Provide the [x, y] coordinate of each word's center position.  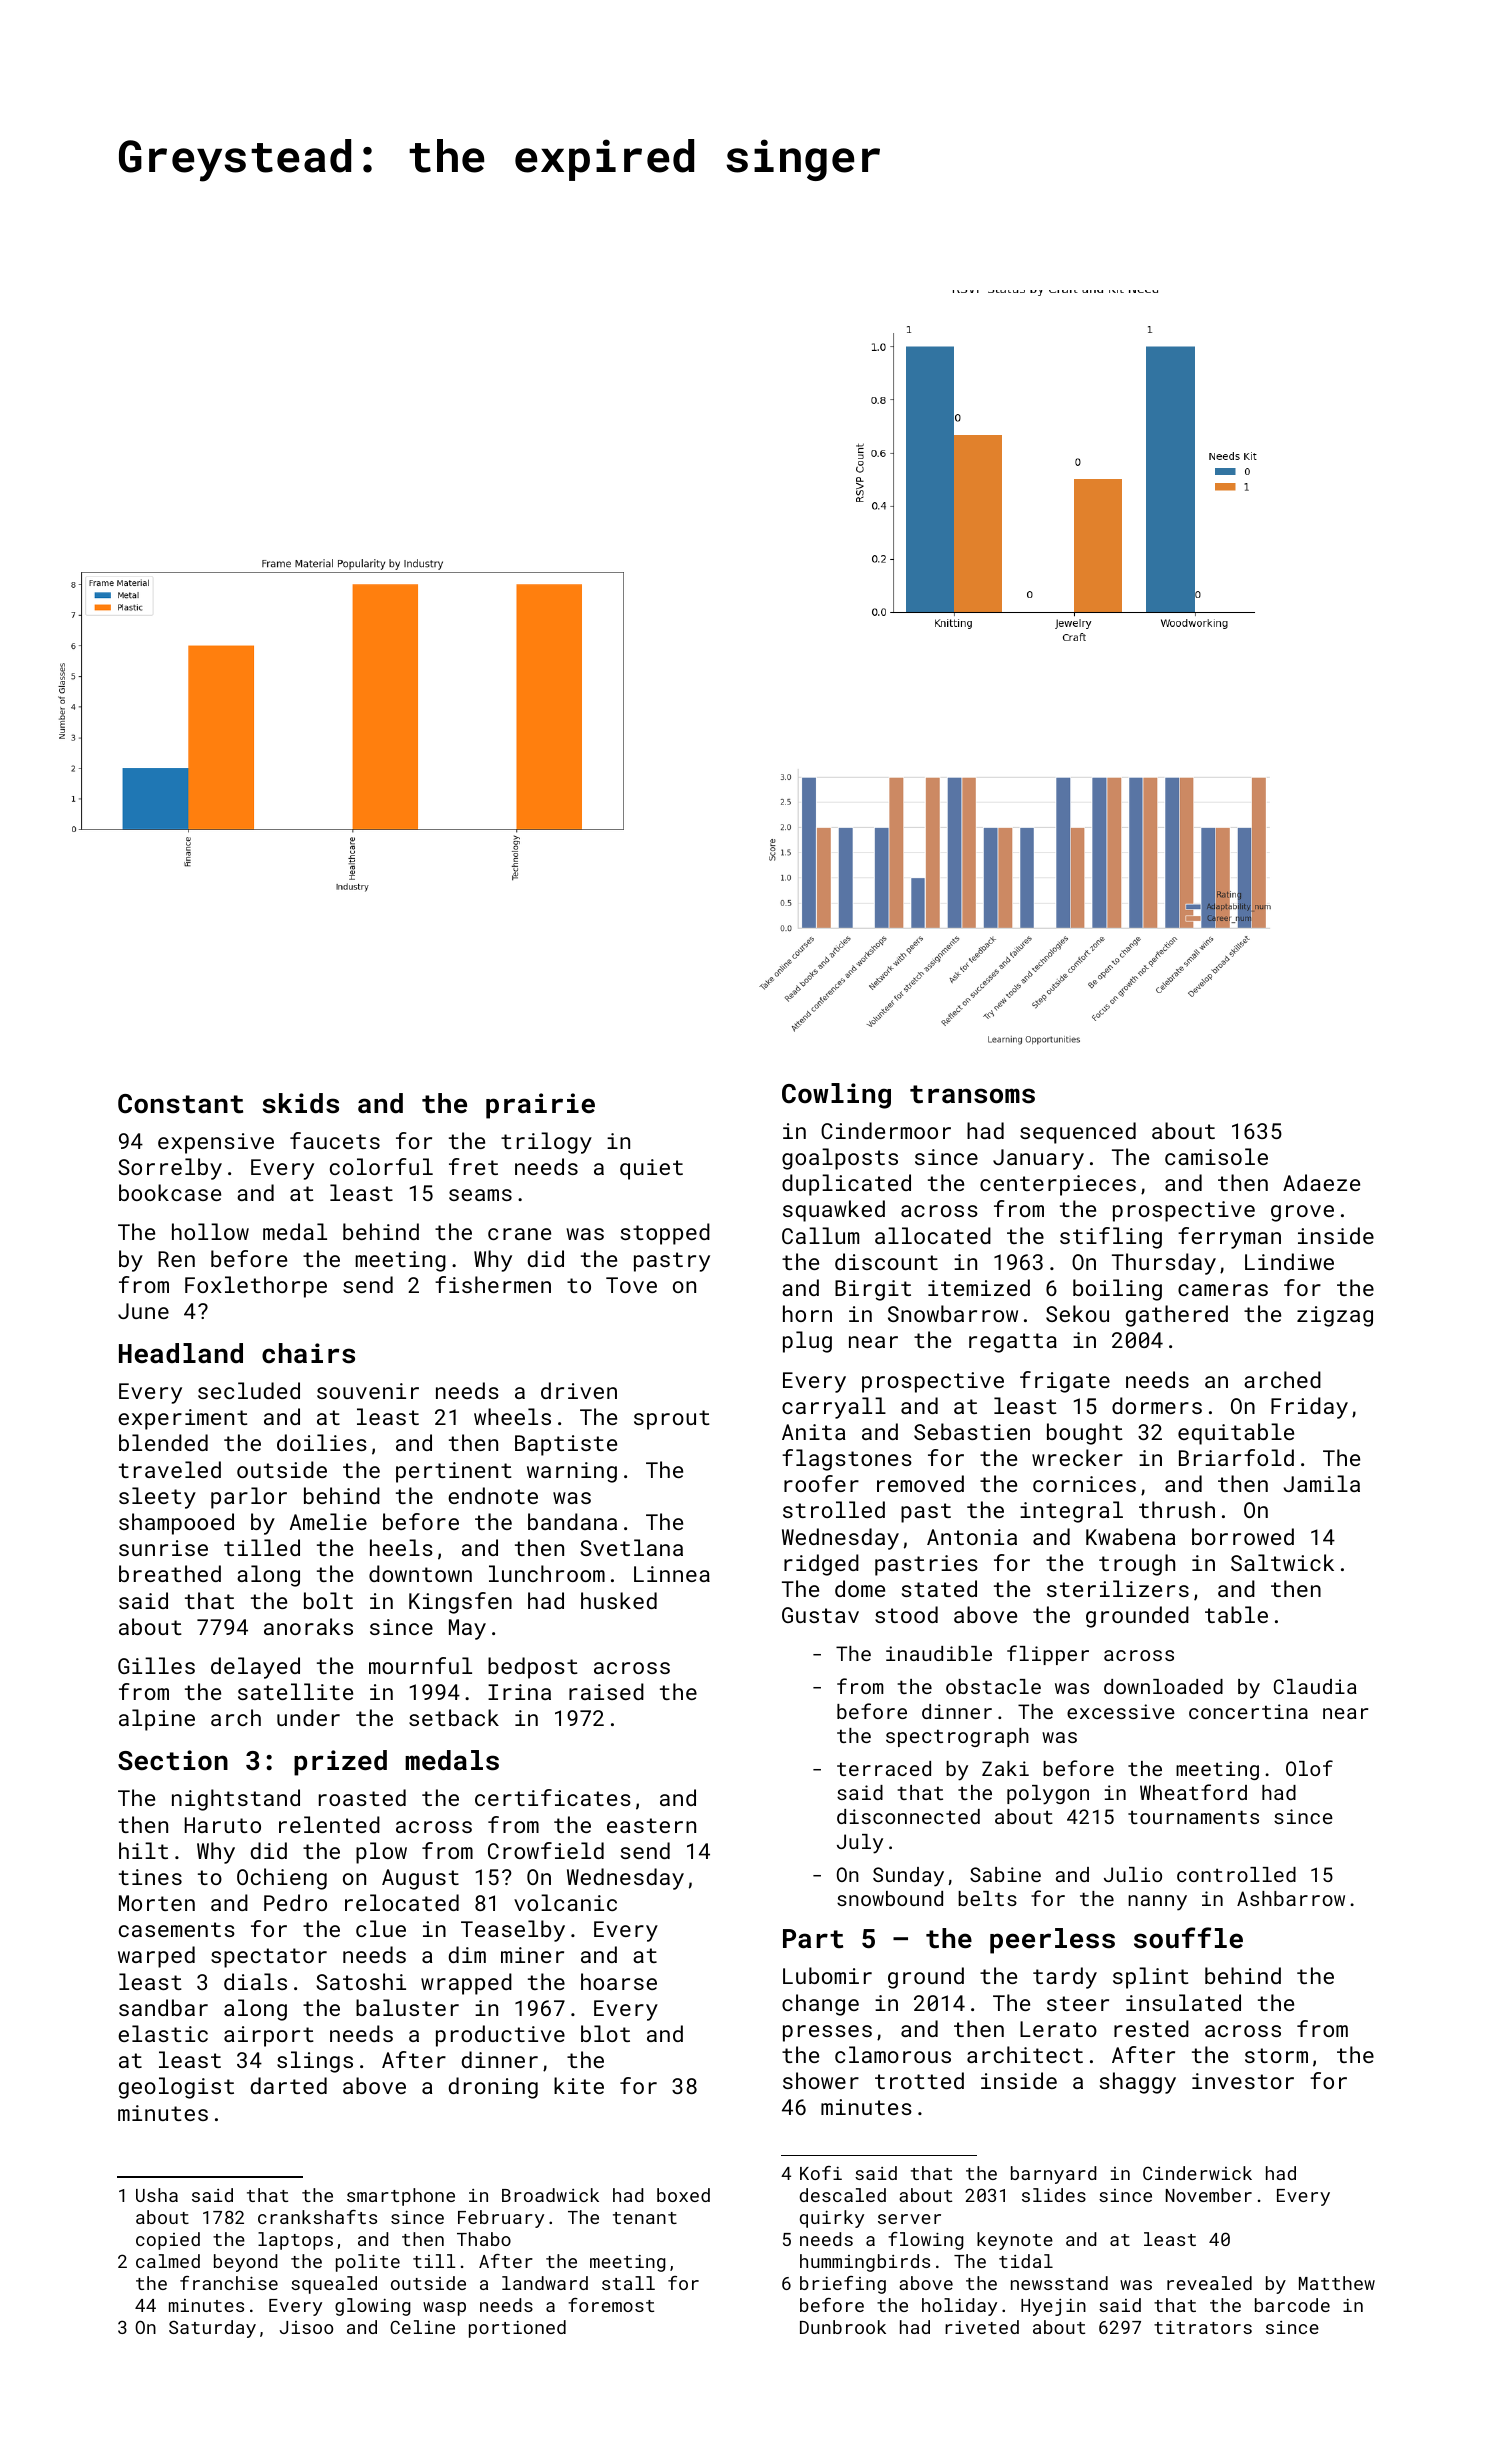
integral [1071, 1512]
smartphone [401, 2197]
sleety [157, 1498]
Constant [180, 1104]
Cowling [836, 1096]
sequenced [1078, 1133]
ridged [821, 1565]
